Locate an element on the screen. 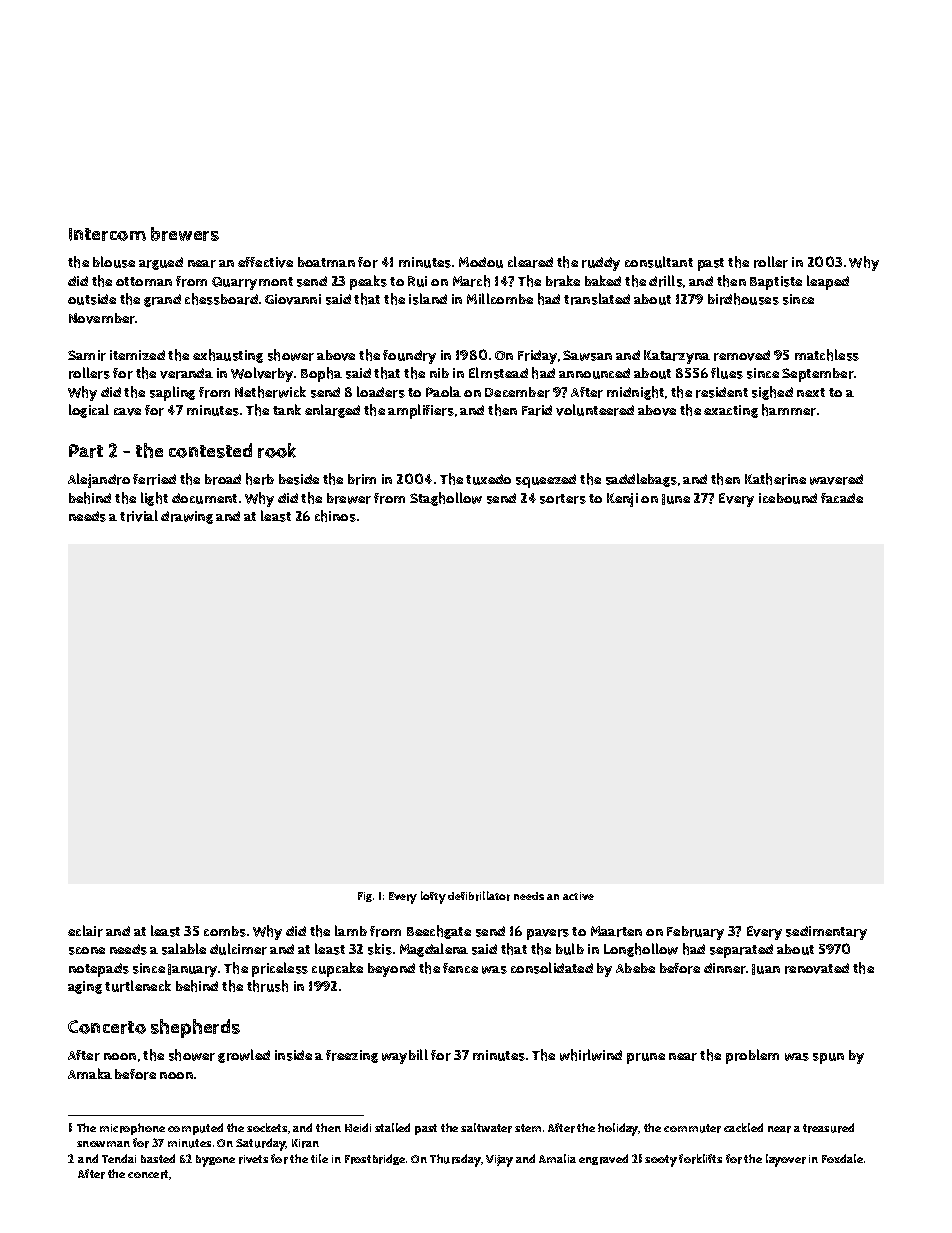  sooty is located at coordinates (661, 1161).
